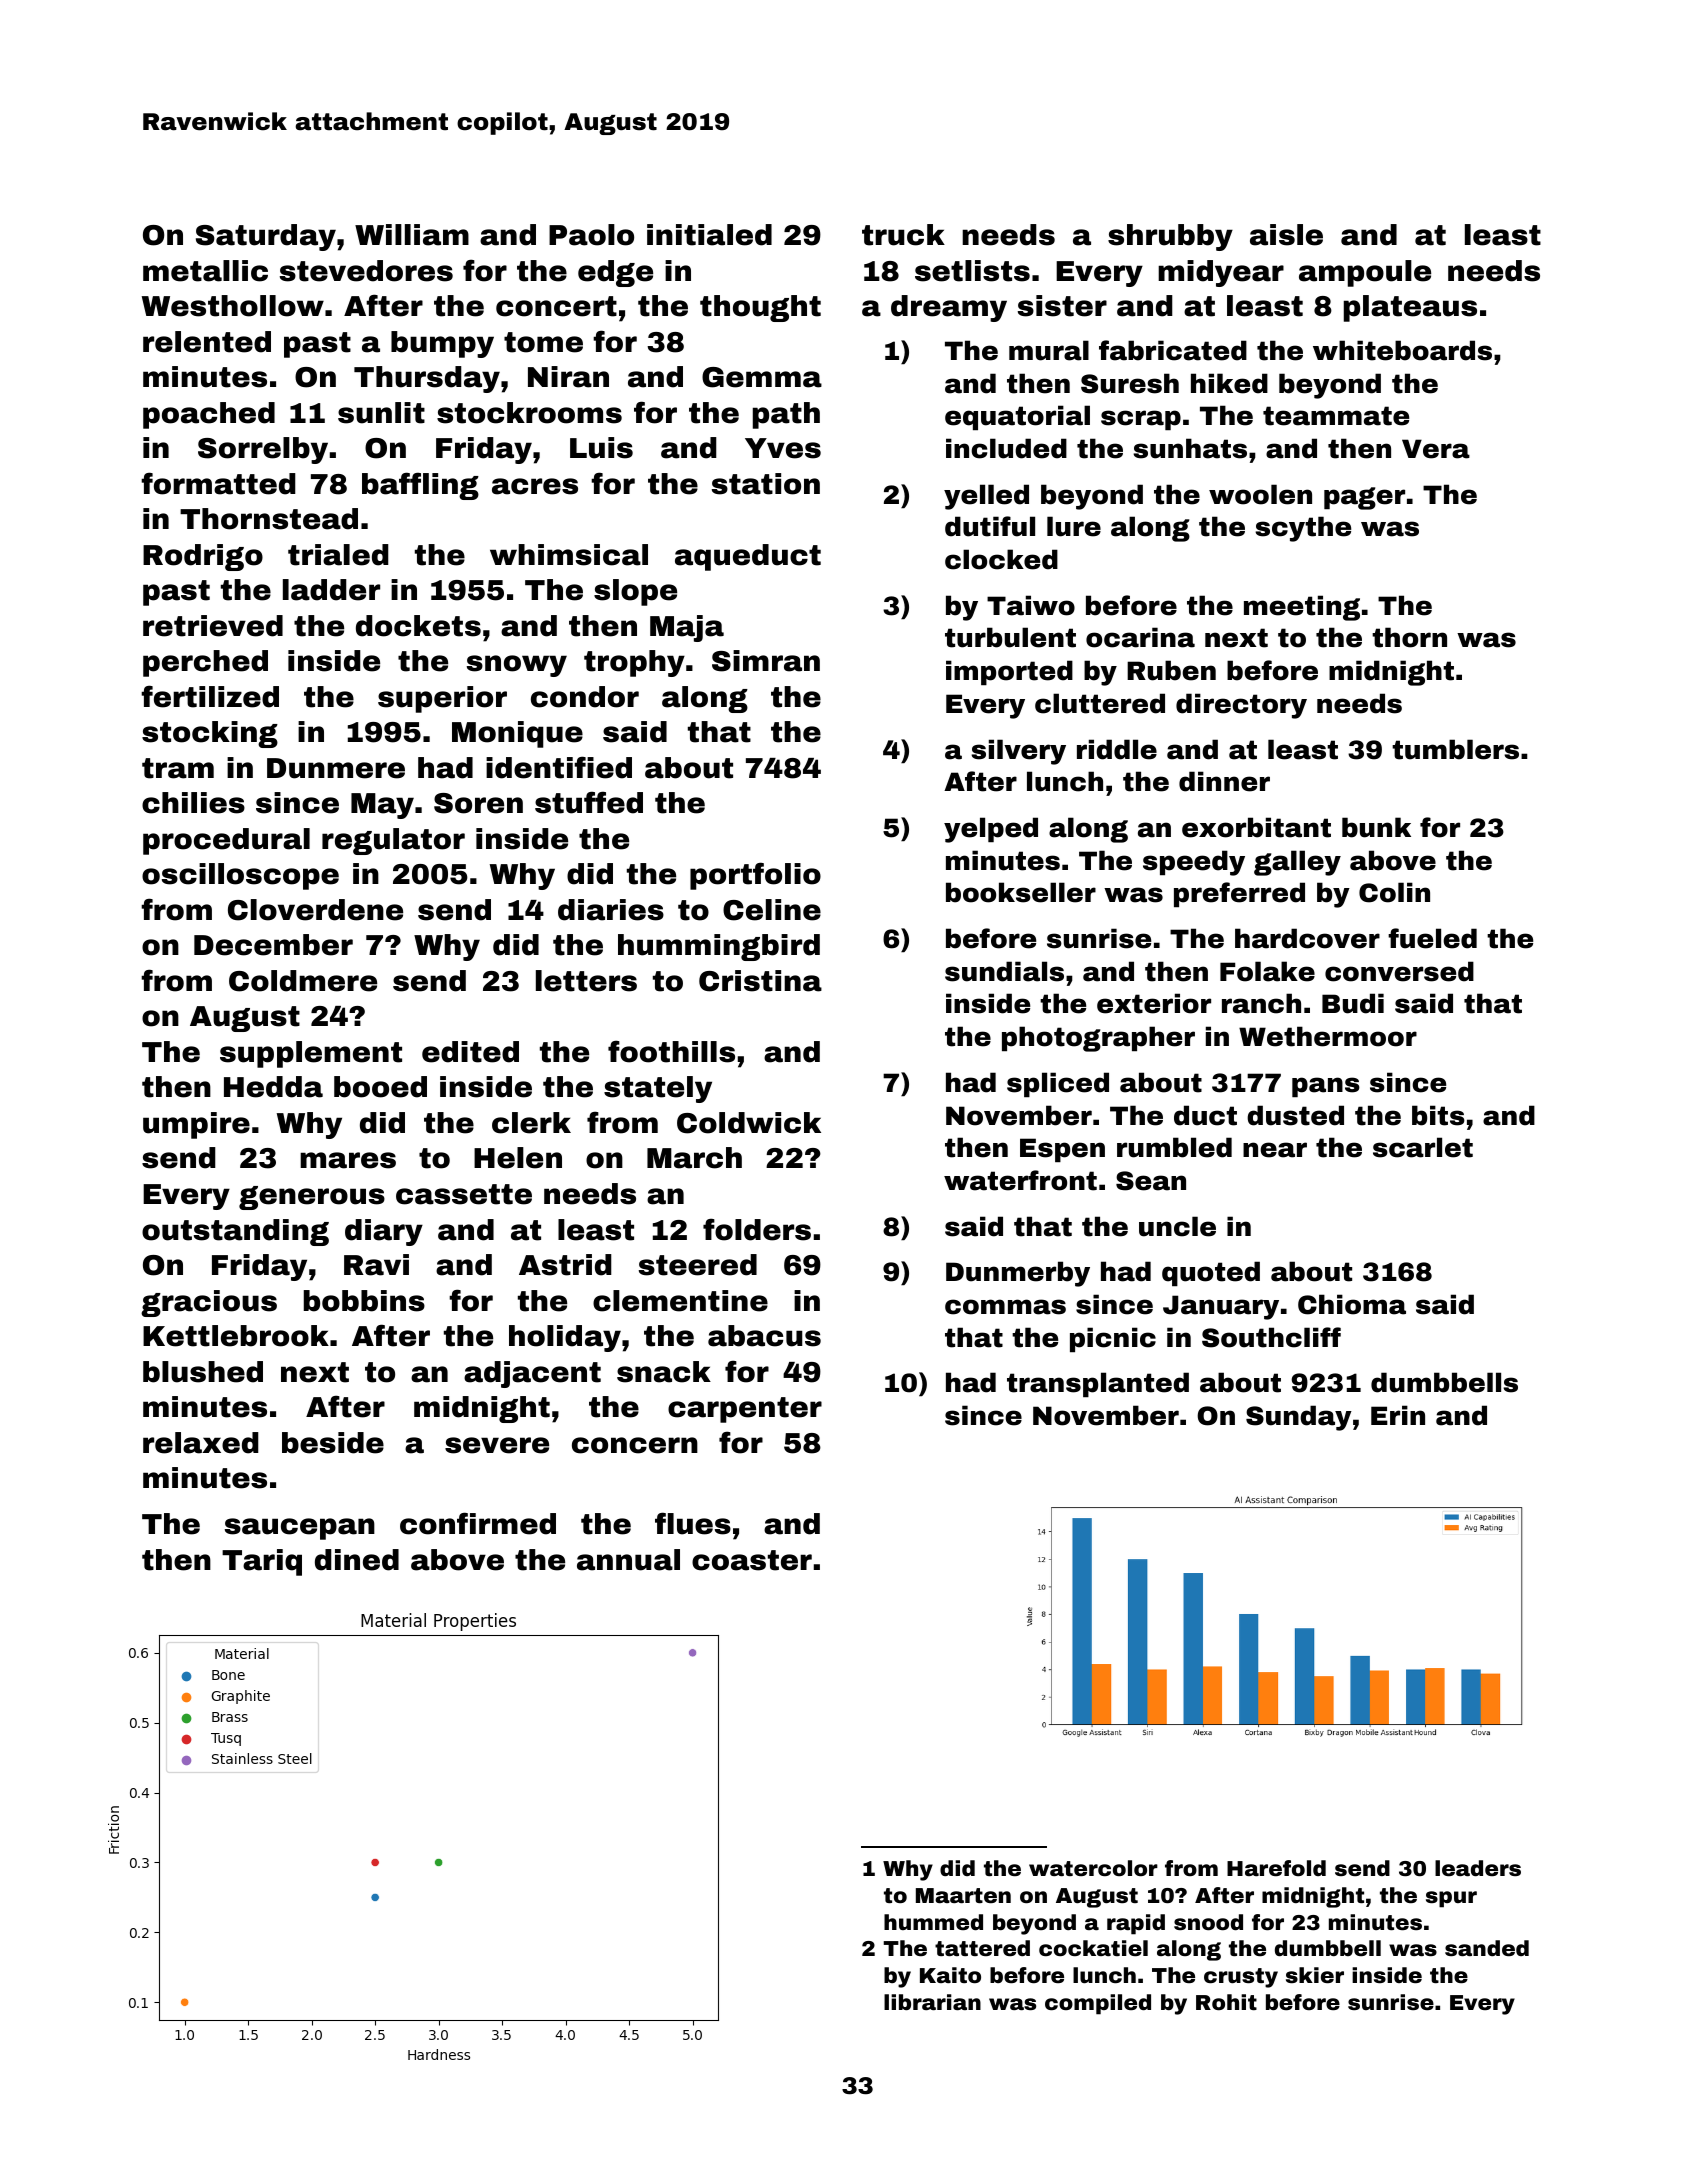 Image resolution: width=1683 pixels, height=2178 pixels. I want to click on sister, so click(1062, 306).
